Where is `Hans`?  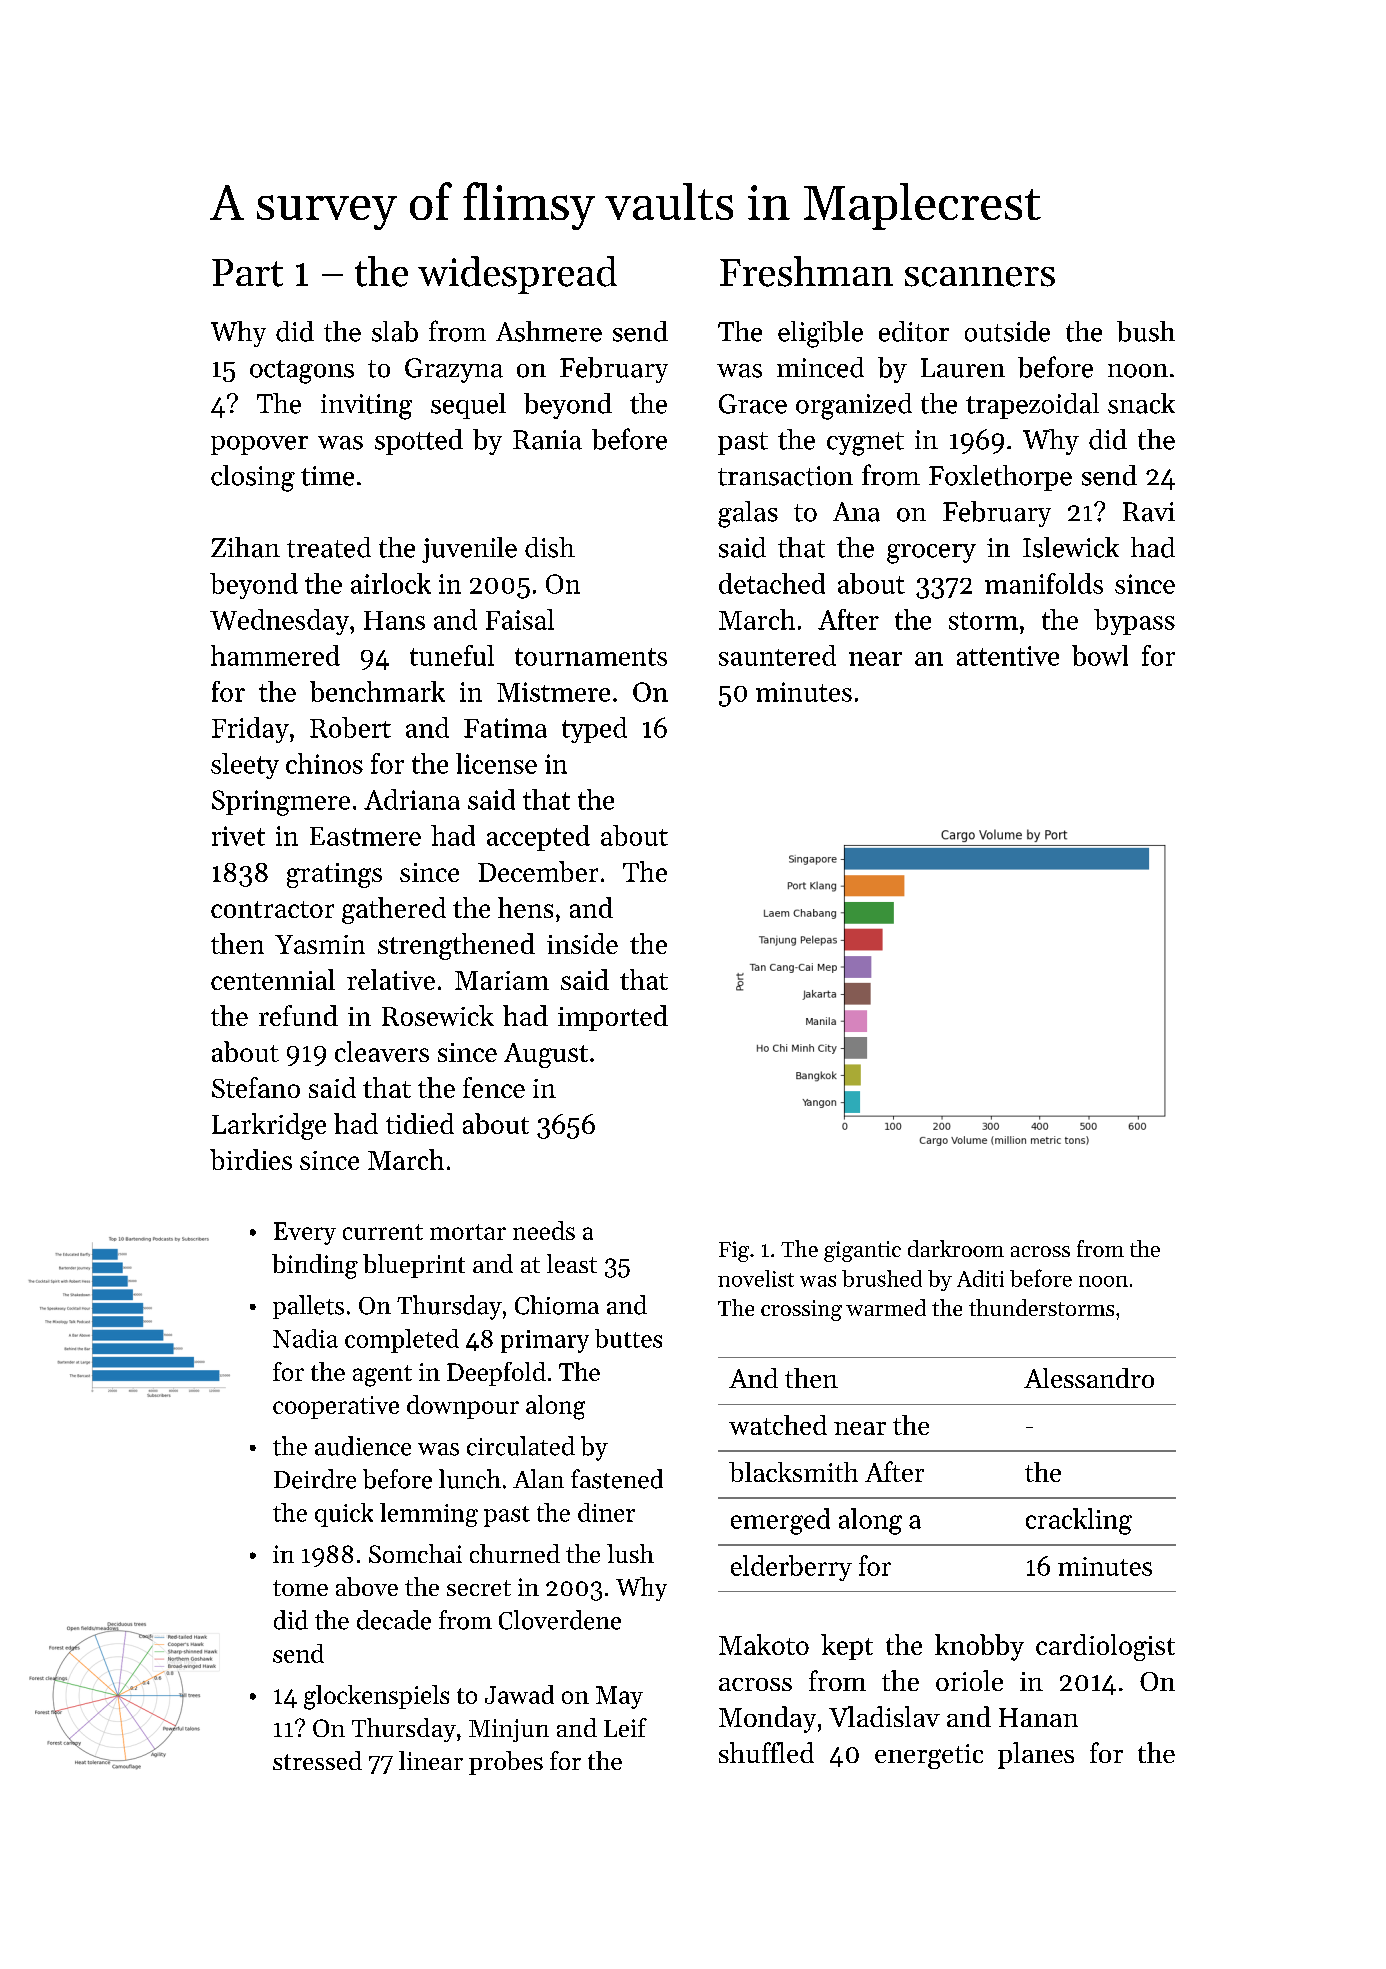
Hans is located at coordinates (394, 620).
